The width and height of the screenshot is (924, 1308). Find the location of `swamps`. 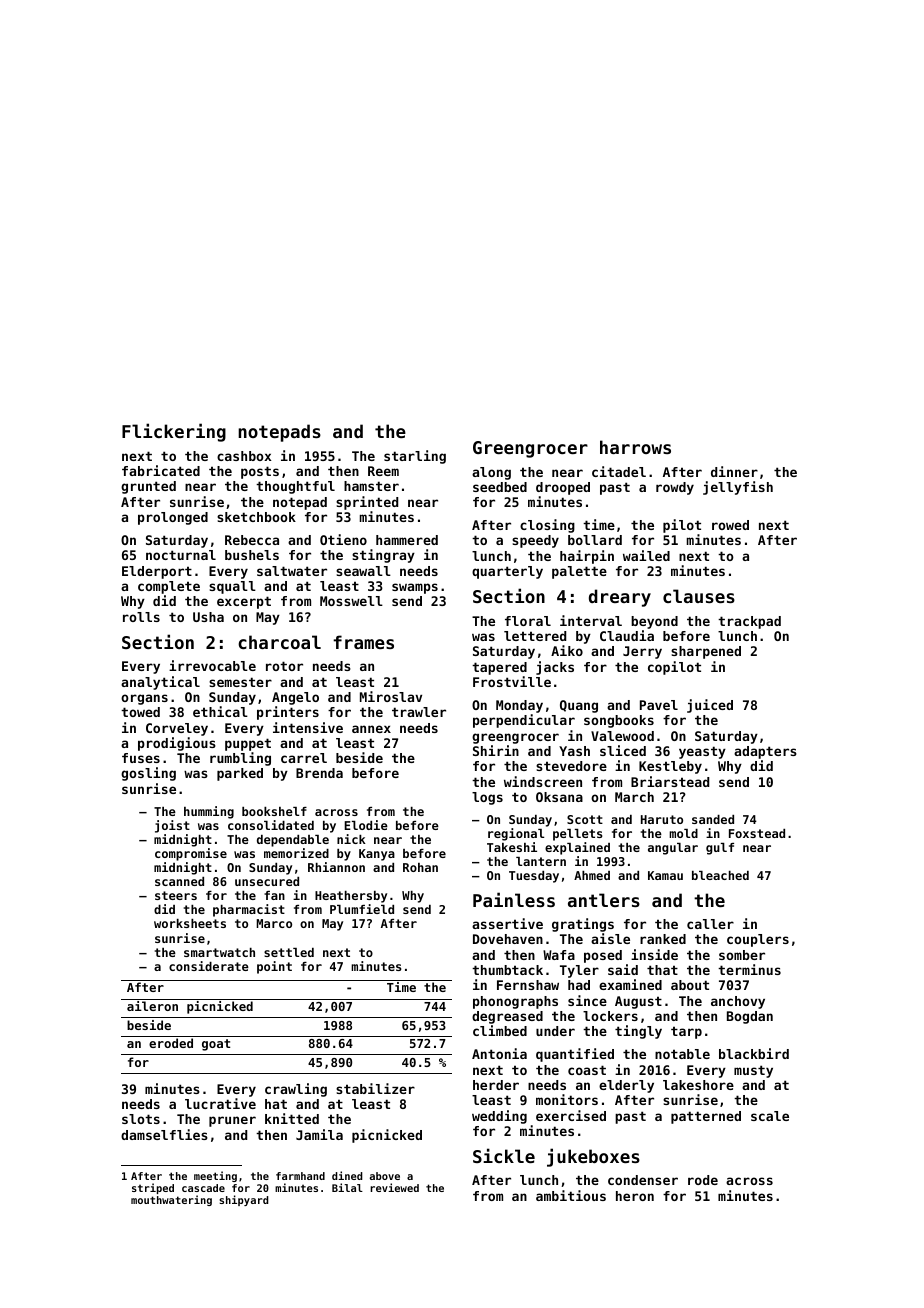

swamps is located at coordinates (415, 588).
